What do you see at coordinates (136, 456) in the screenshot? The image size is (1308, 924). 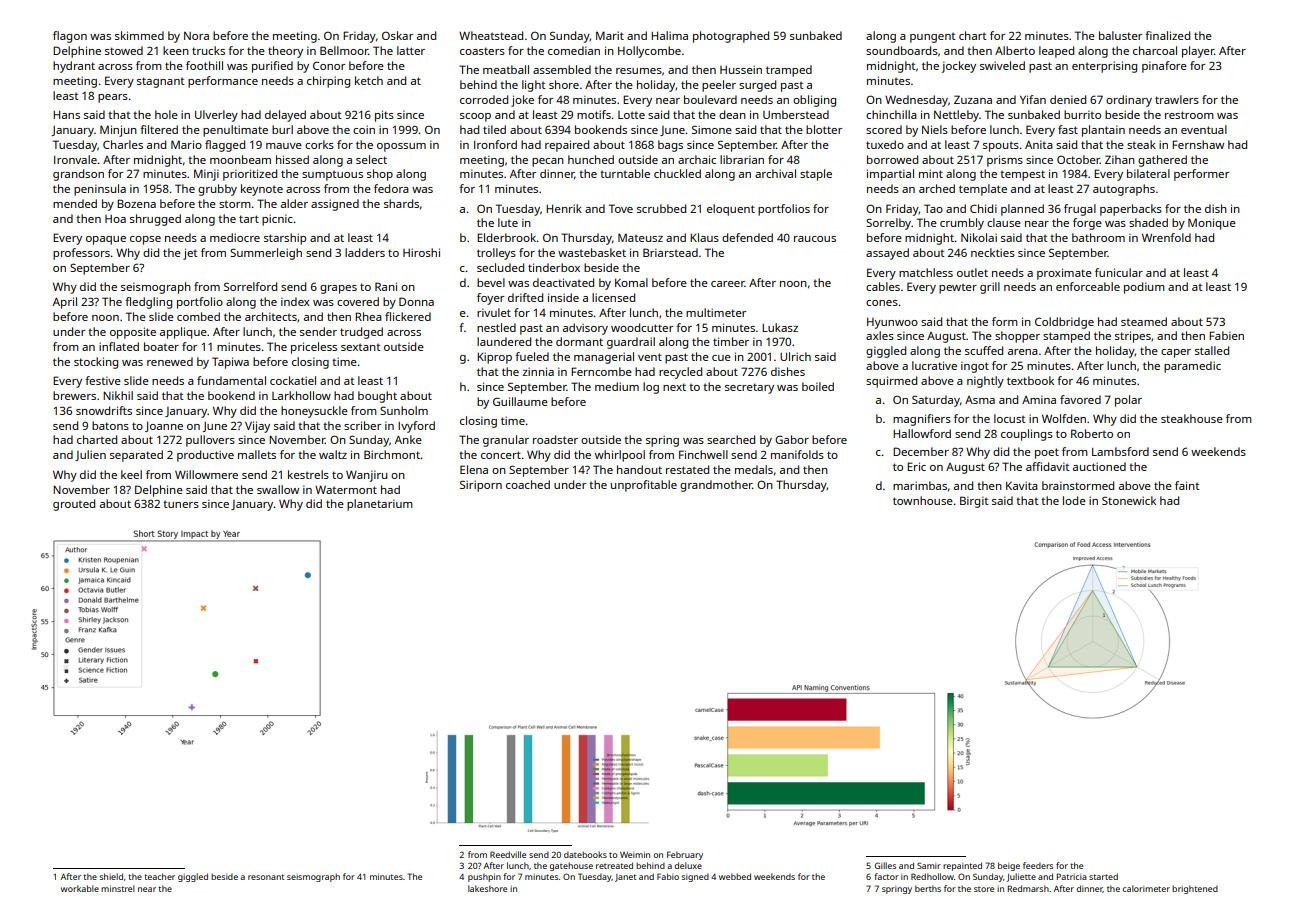 I see `separated` at bounding box center [136, 456].
